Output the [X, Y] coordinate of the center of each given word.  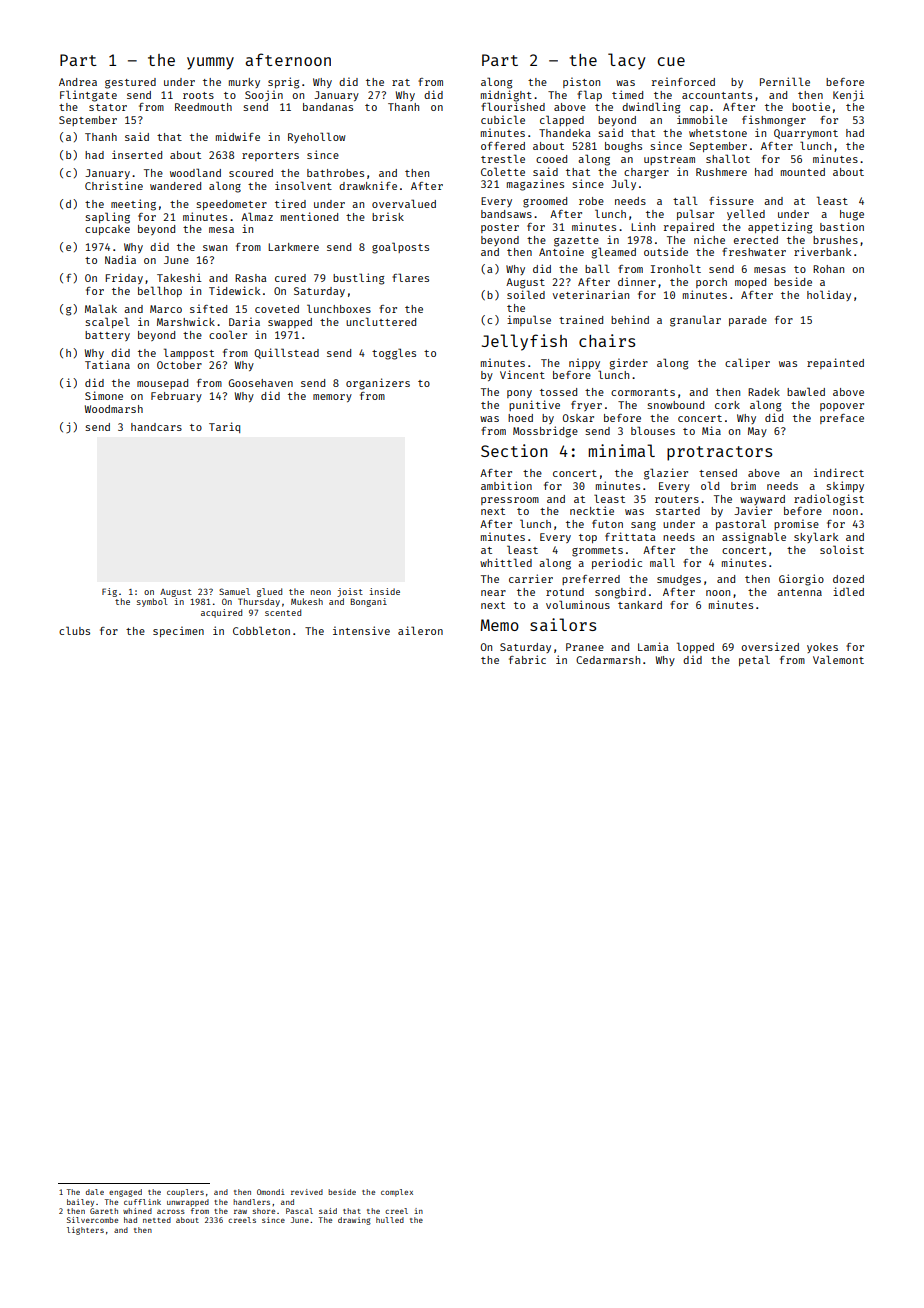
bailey [80, 1203]
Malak [101, 308]
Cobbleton [261, 630]
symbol [152, 602]
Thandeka [565, 133]
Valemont [838, 659]
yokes [822, 648]
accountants [717, 95]
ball [597, 268]
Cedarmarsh [608, 660]
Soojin [264, 96]
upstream [669, 160]
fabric [527, 659]
